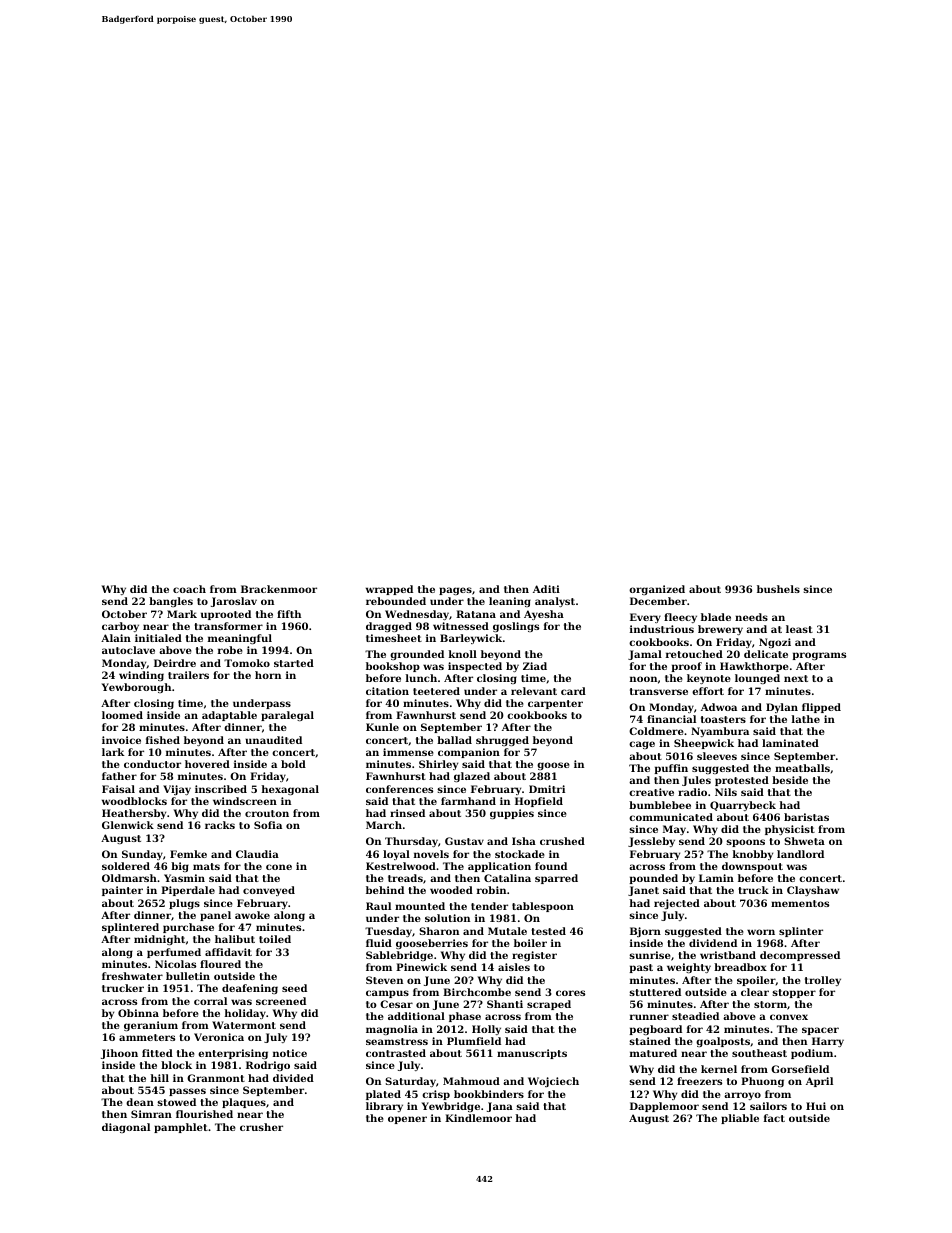 Image resolution: width=952 pixels, height=1233 pixels. Describe the element at coordinates (796, 678) in the screenshot. I see `next` at that location.
